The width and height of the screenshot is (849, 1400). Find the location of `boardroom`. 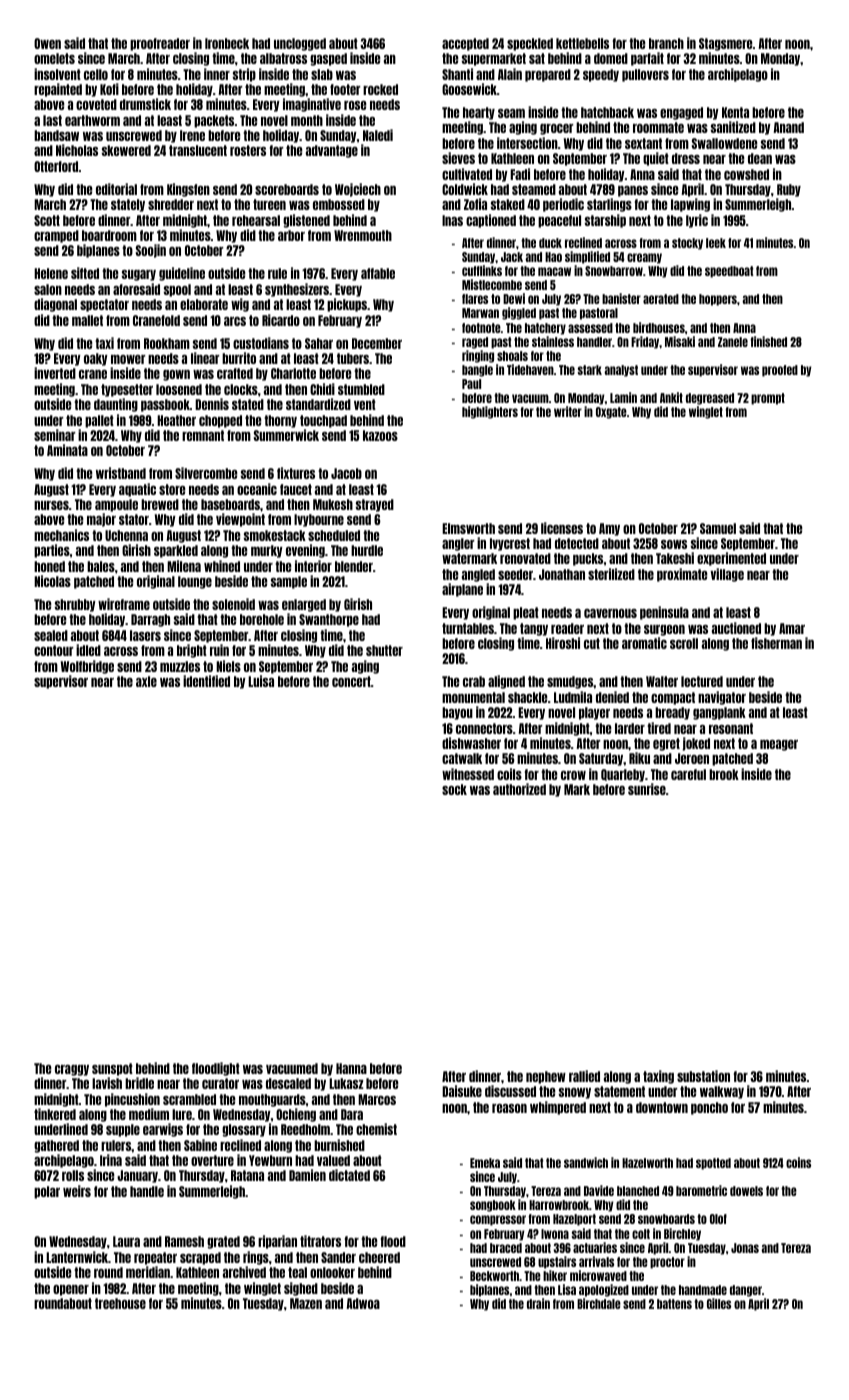

boardroom is located at coordinates (109, 235).
